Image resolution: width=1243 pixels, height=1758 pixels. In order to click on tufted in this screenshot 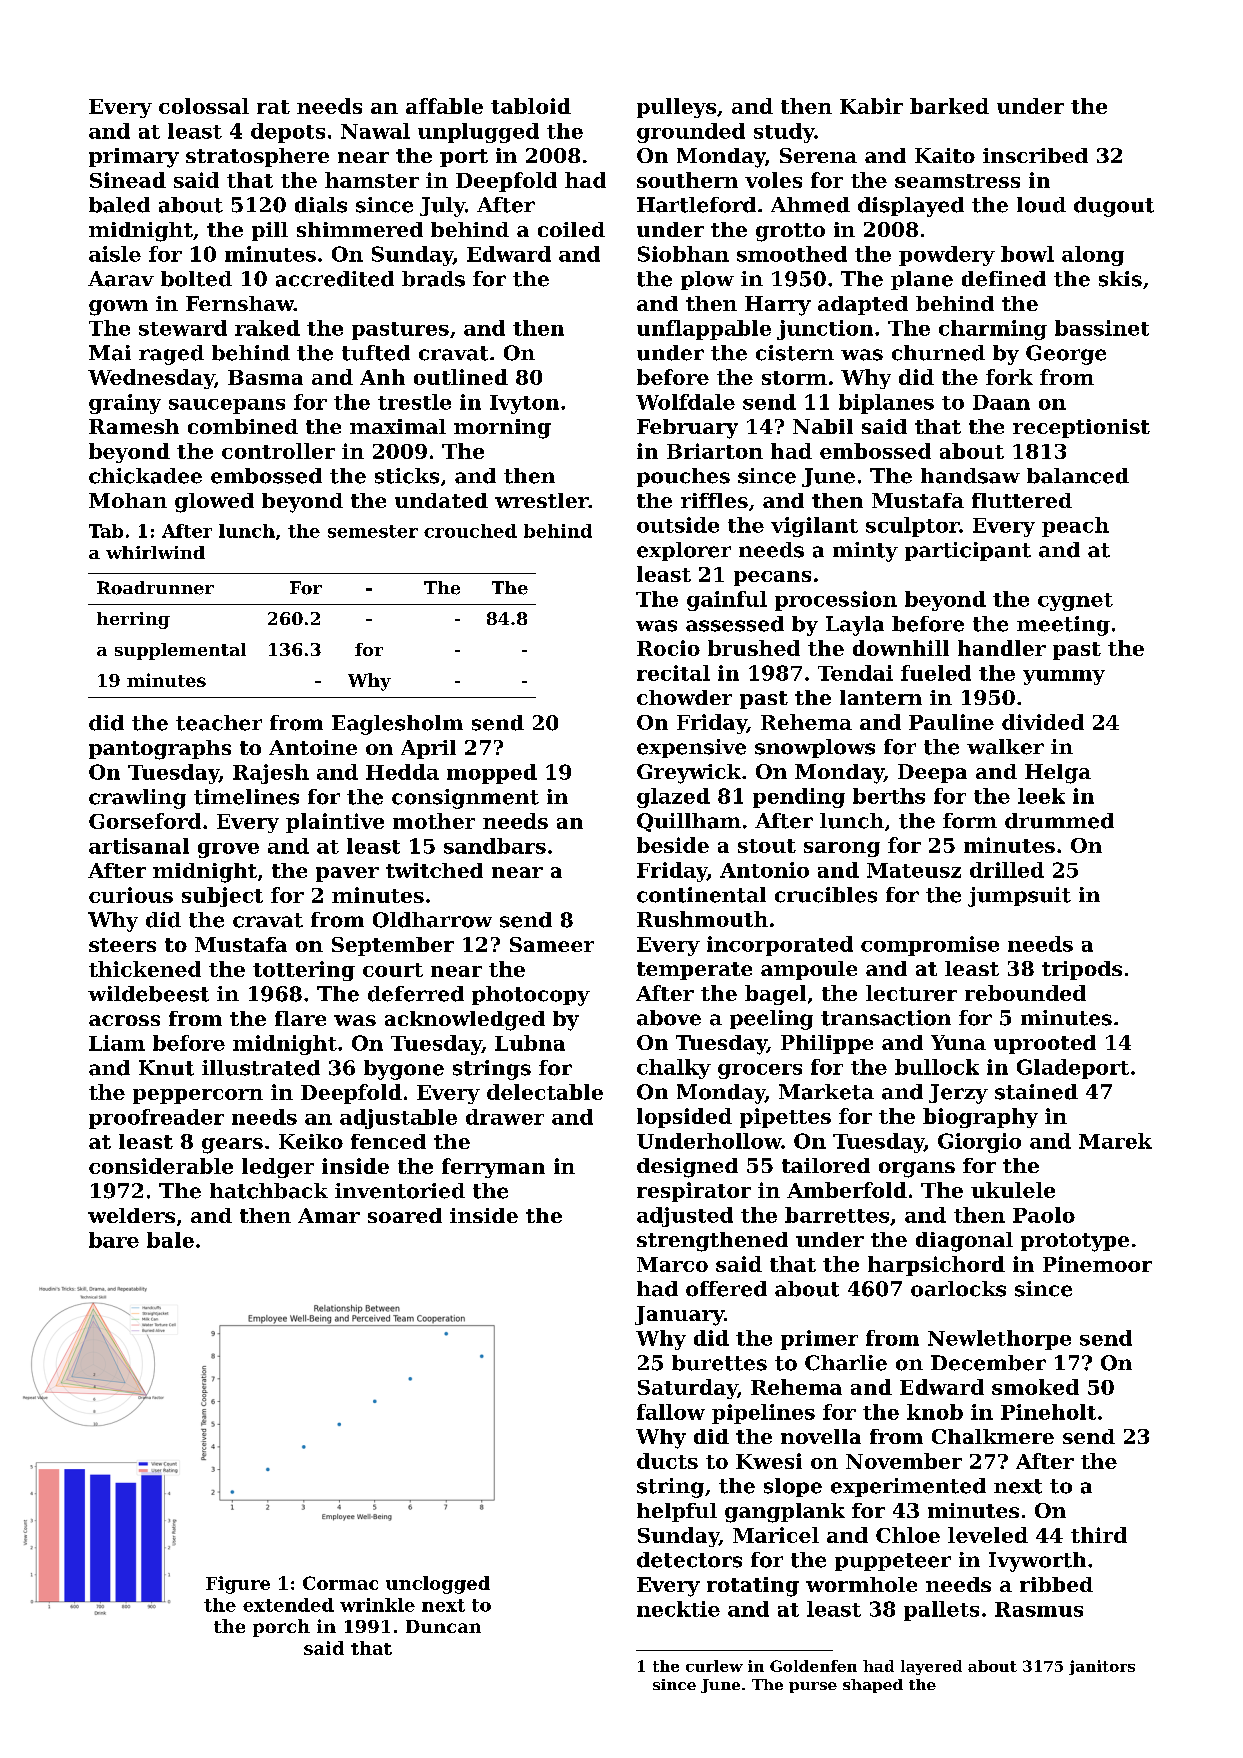, I will do `click(376, 353)`.
